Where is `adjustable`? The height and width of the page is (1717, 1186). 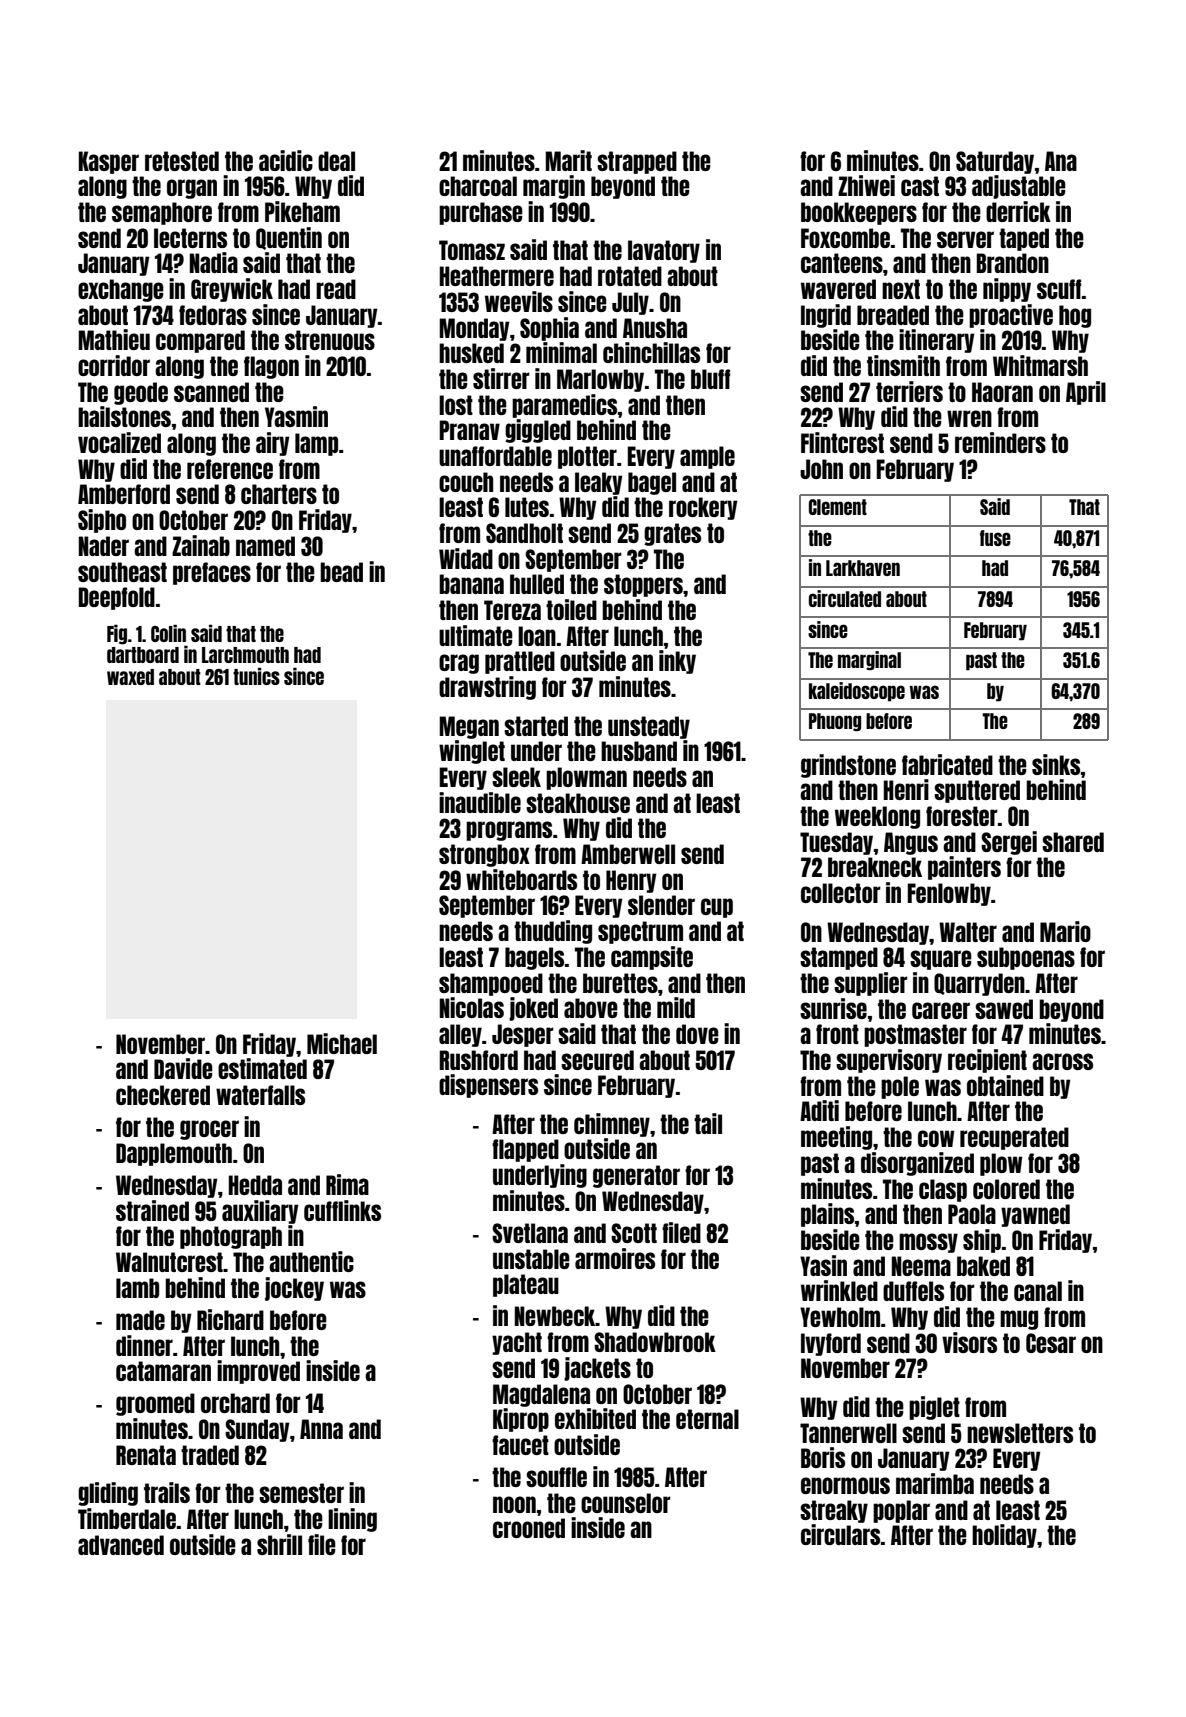 adjustable is located at coordinates (1019, 187).
